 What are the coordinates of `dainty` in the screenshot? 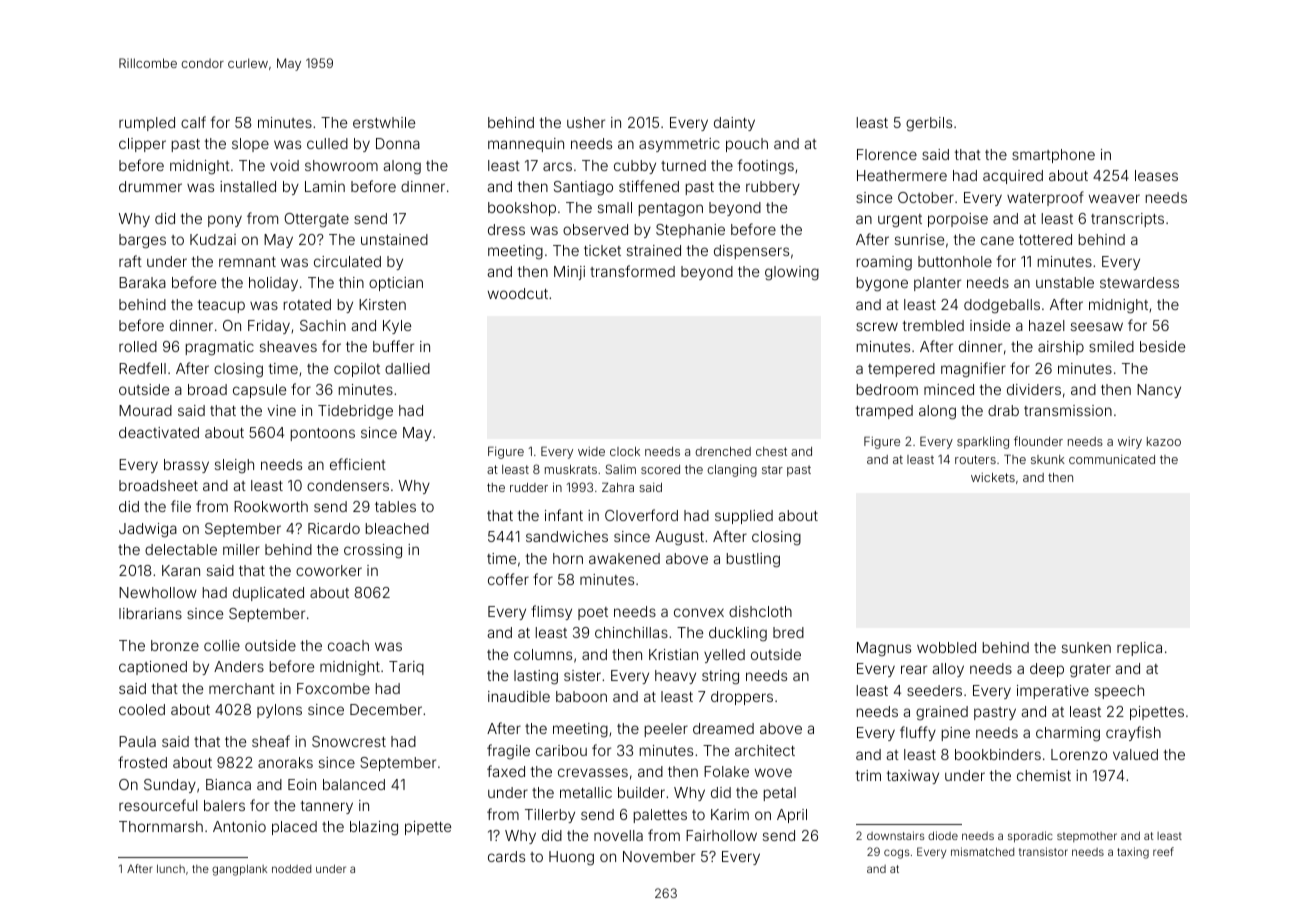 It's located at (734, 124).
